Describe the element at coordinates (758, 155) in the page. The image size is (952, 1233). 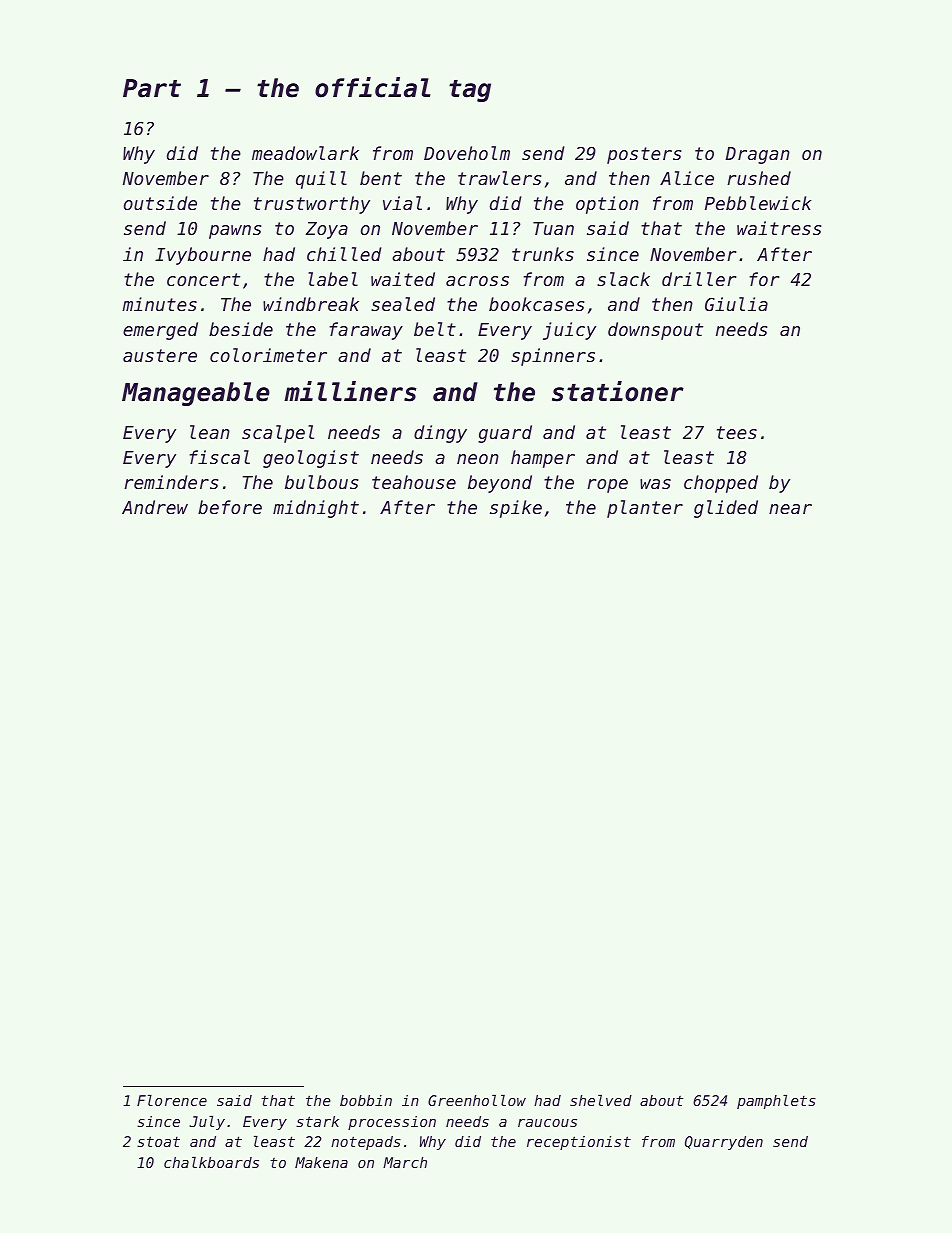
I see `Dragan` at that location.
